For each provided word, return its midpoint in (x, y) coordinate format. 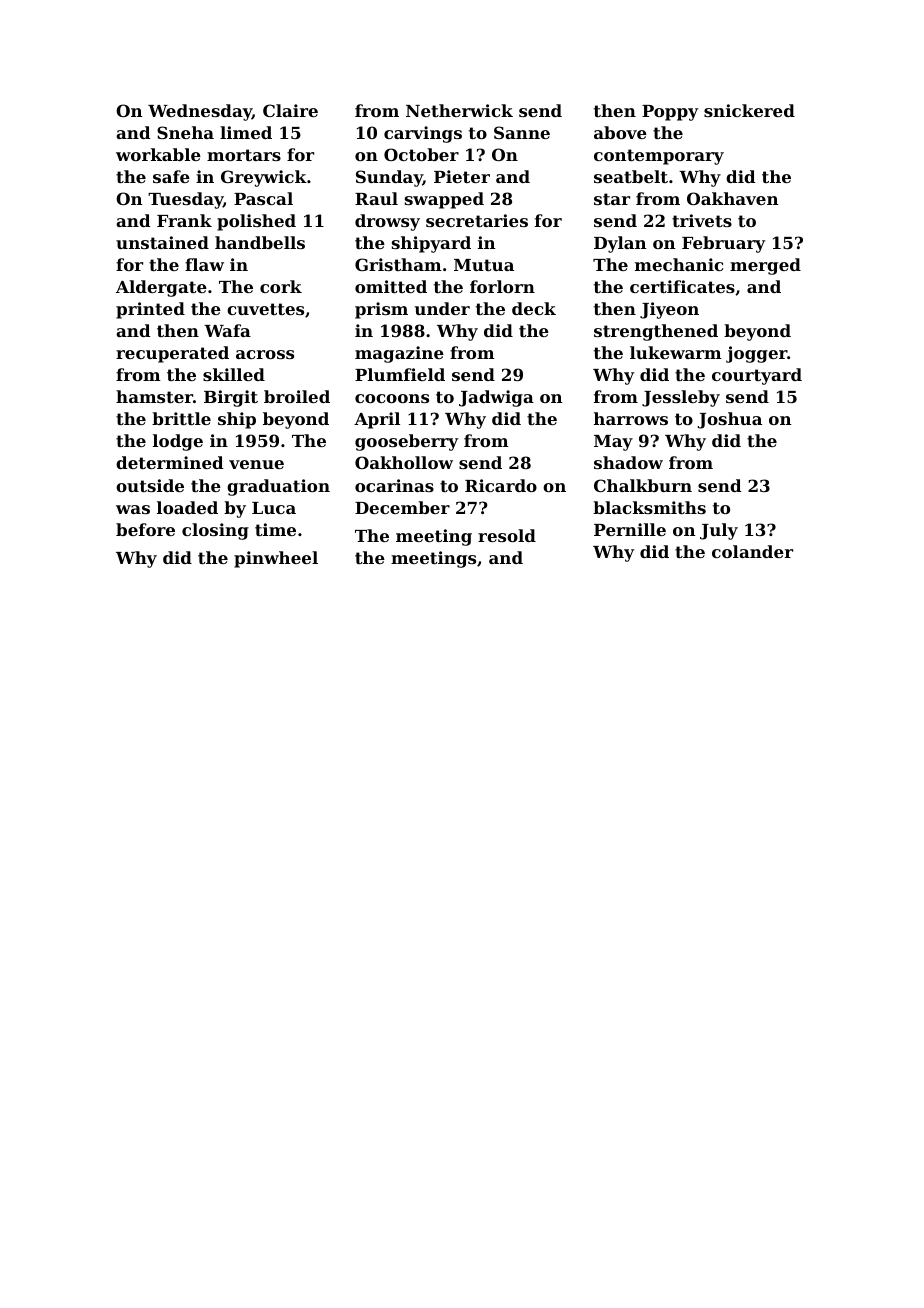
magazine (399, 354)
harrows (631, 418)
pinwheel (276, 559)
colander (752, 551)
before (145, 529)
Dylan (620, 244)
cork (281, 286)
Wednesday (200, 112)
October (421, 154)
